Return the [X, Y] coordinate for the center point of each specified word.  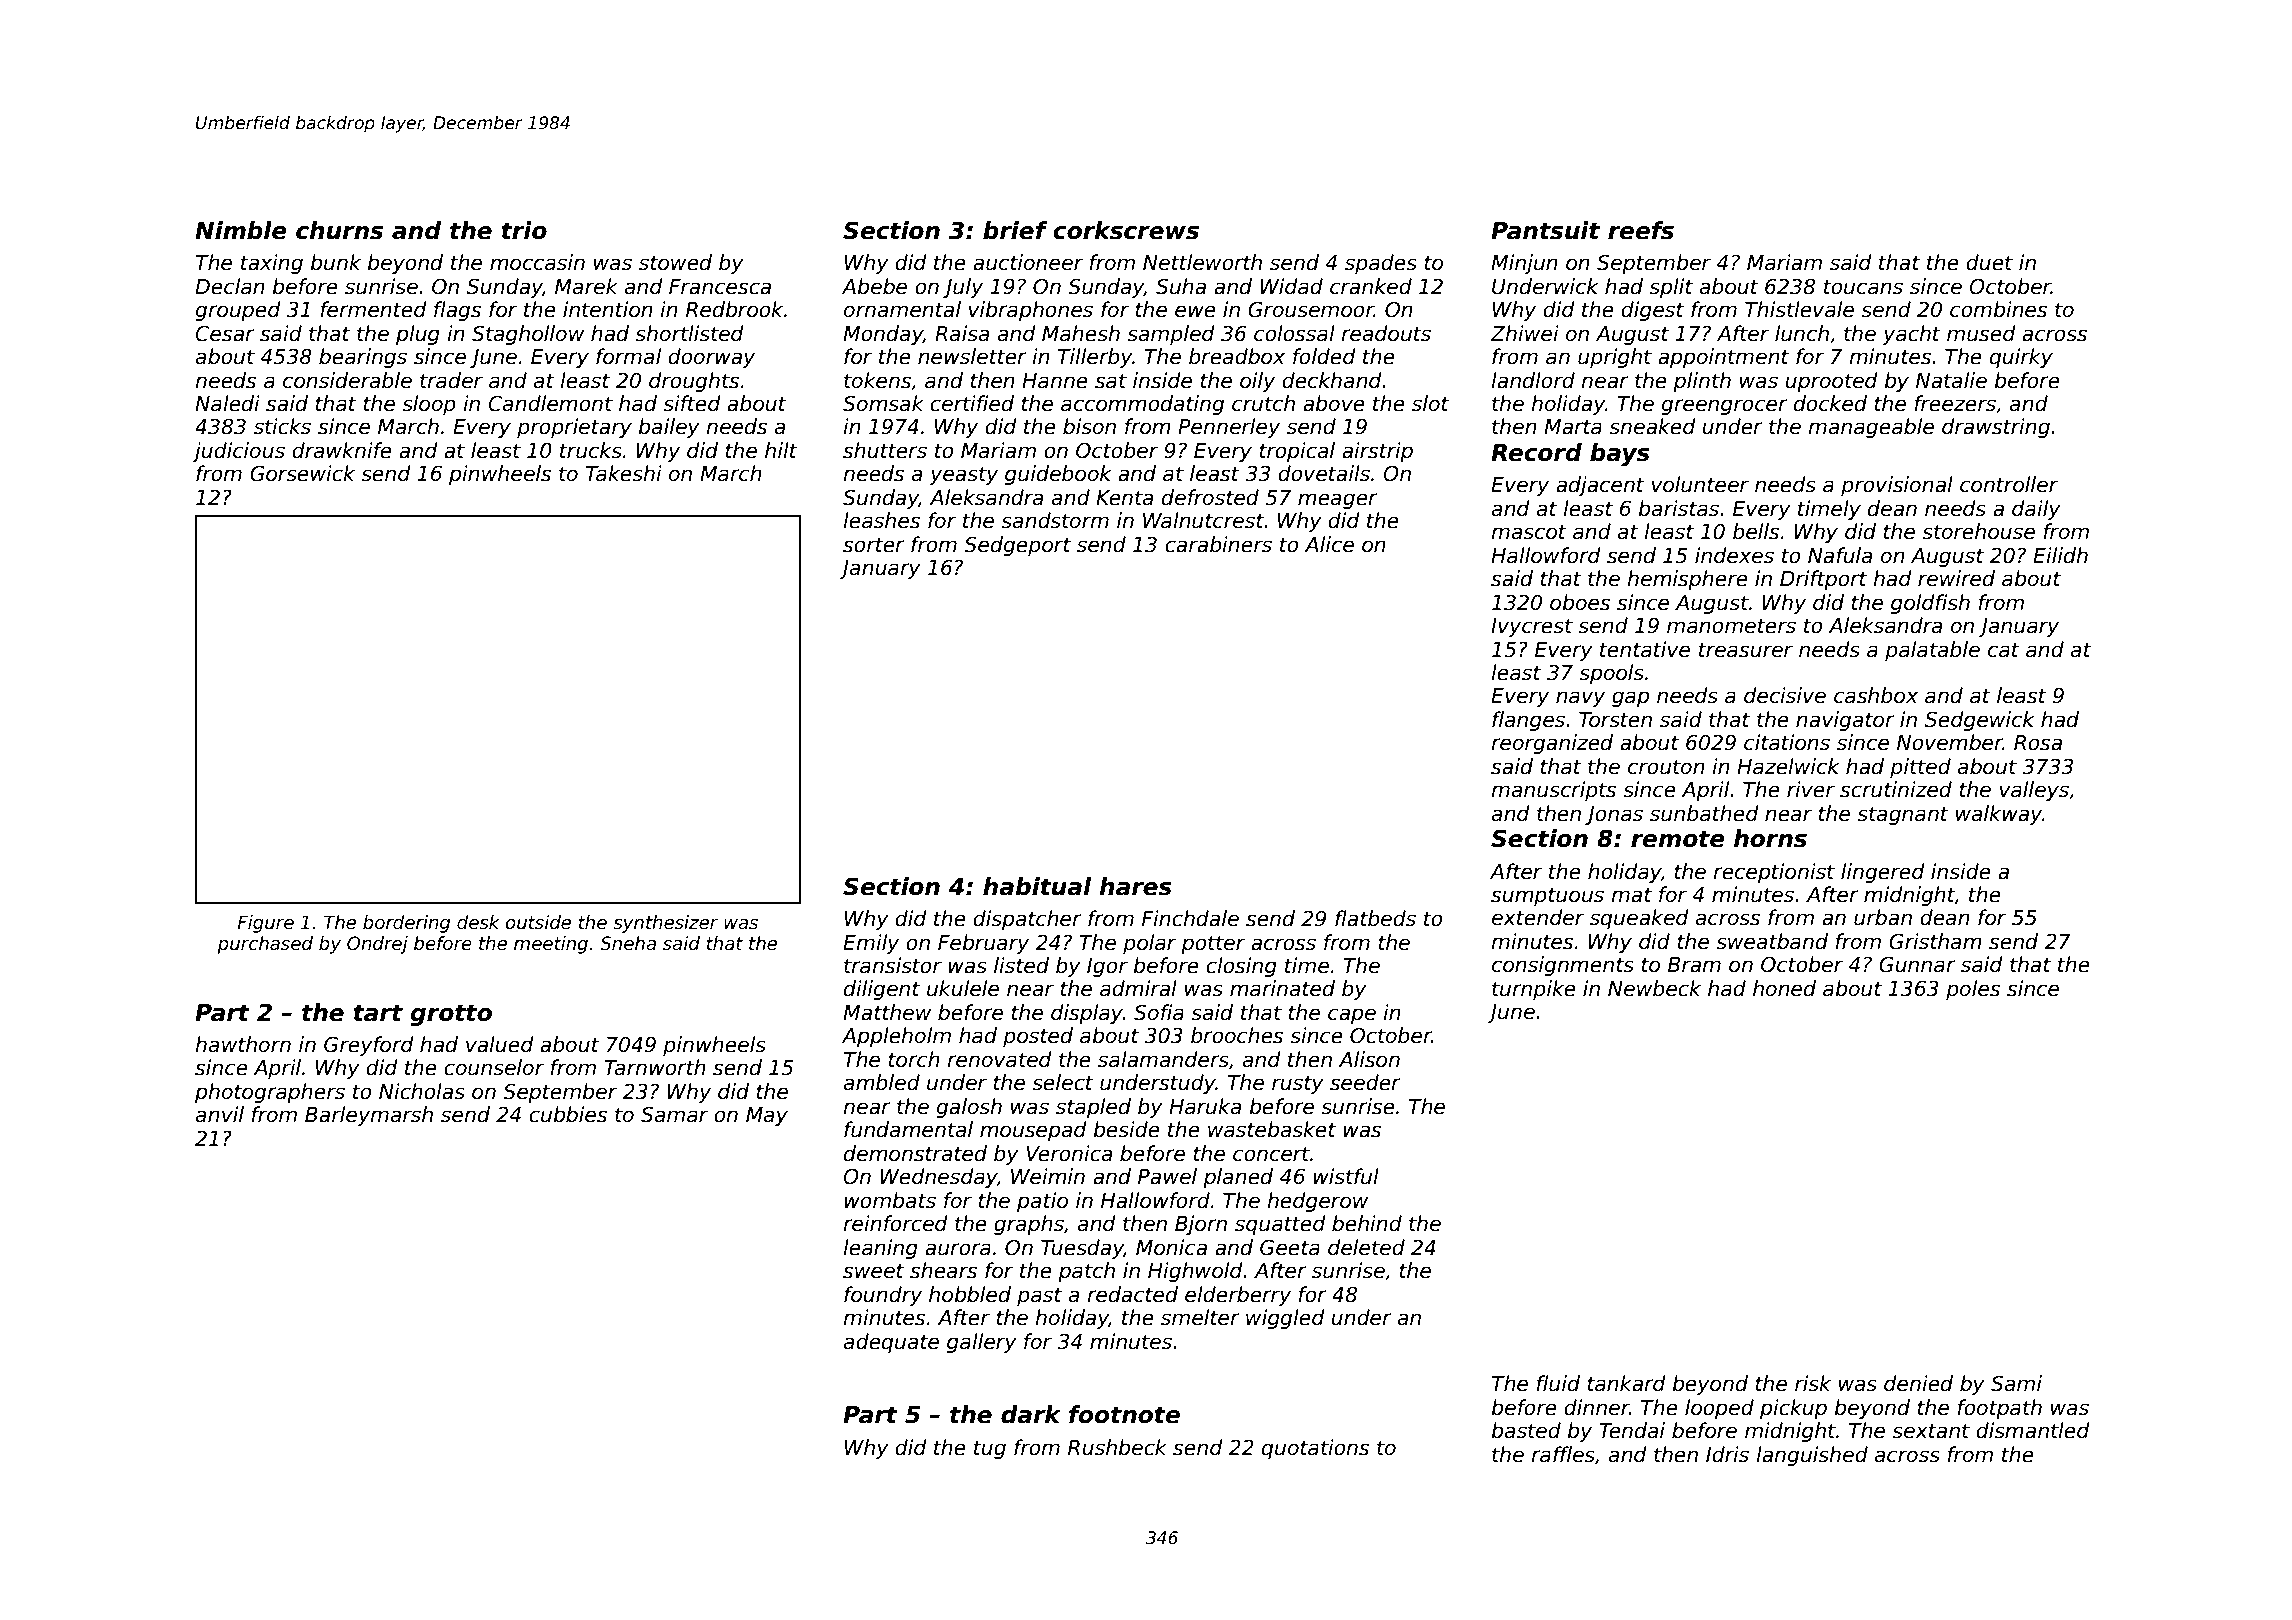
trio [524, 230]
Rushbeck [1117, 1447]
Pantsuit [1545, 230]
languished [1812, 1456]
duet [1989, 262]
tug [990, 1449]
